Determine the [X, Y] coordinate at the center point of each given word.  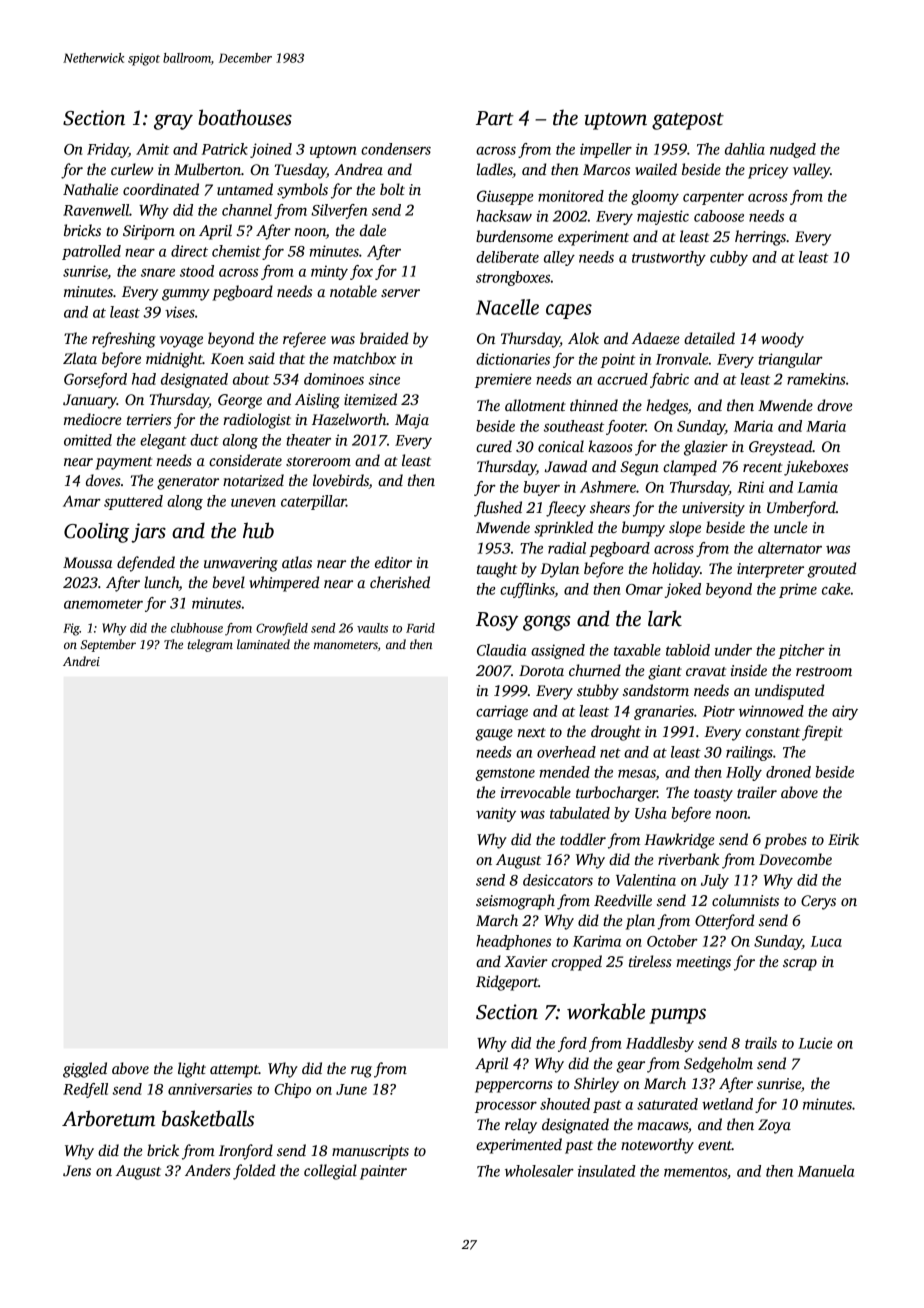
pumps [677, 1016]
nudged [793, 150]
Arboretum [108, 1118]
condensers [396, 149]
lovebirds [341, 481]
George [240, 401]
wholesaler [539, 1171]
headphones [513, 942]
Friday [108, 150]
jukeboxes [816, 468]
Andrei [81, 661]
